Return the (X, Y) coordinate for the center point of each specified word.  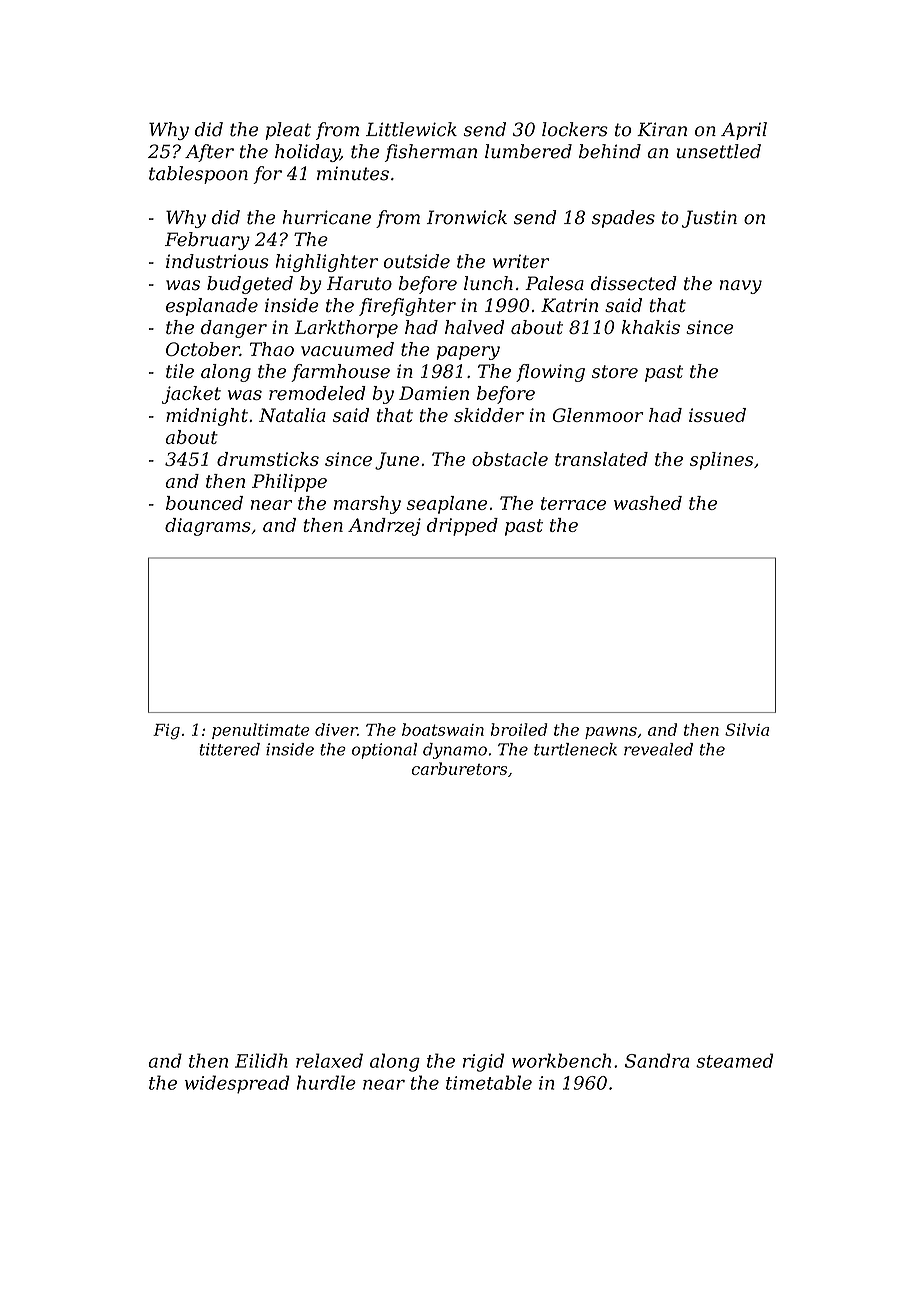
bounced (204, 503)
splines (721, 461)
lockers (575, 129)
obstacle (510, 459)
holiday (307, 153)
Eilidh (261, 1060)
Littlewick (411, 129)
